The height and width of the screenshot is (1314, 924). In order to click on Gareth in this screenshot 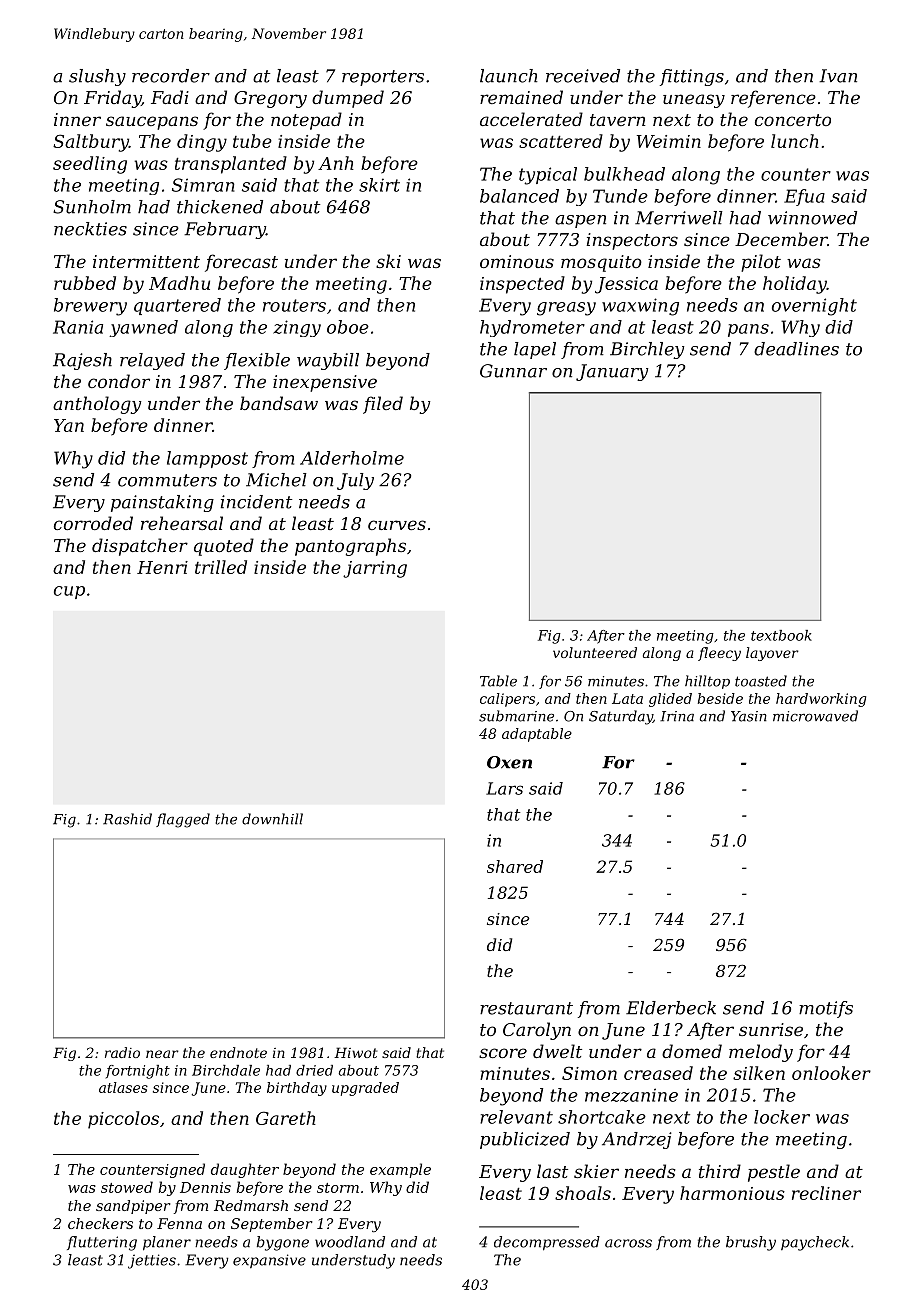, I will do `click(286, 1118)`.
